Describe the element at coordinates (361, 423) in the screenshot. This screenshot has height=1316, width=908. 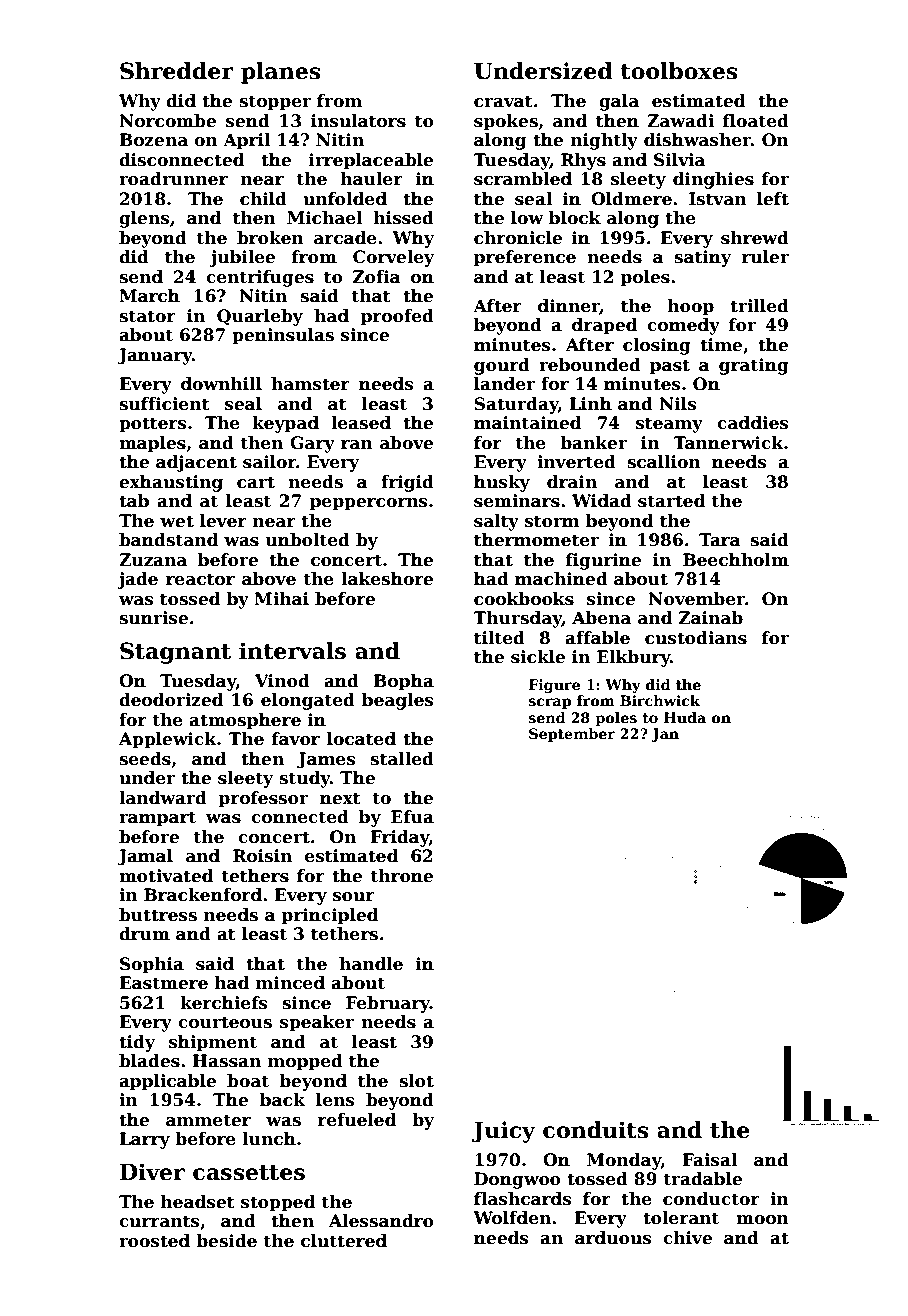
I see `leased` at that location.
